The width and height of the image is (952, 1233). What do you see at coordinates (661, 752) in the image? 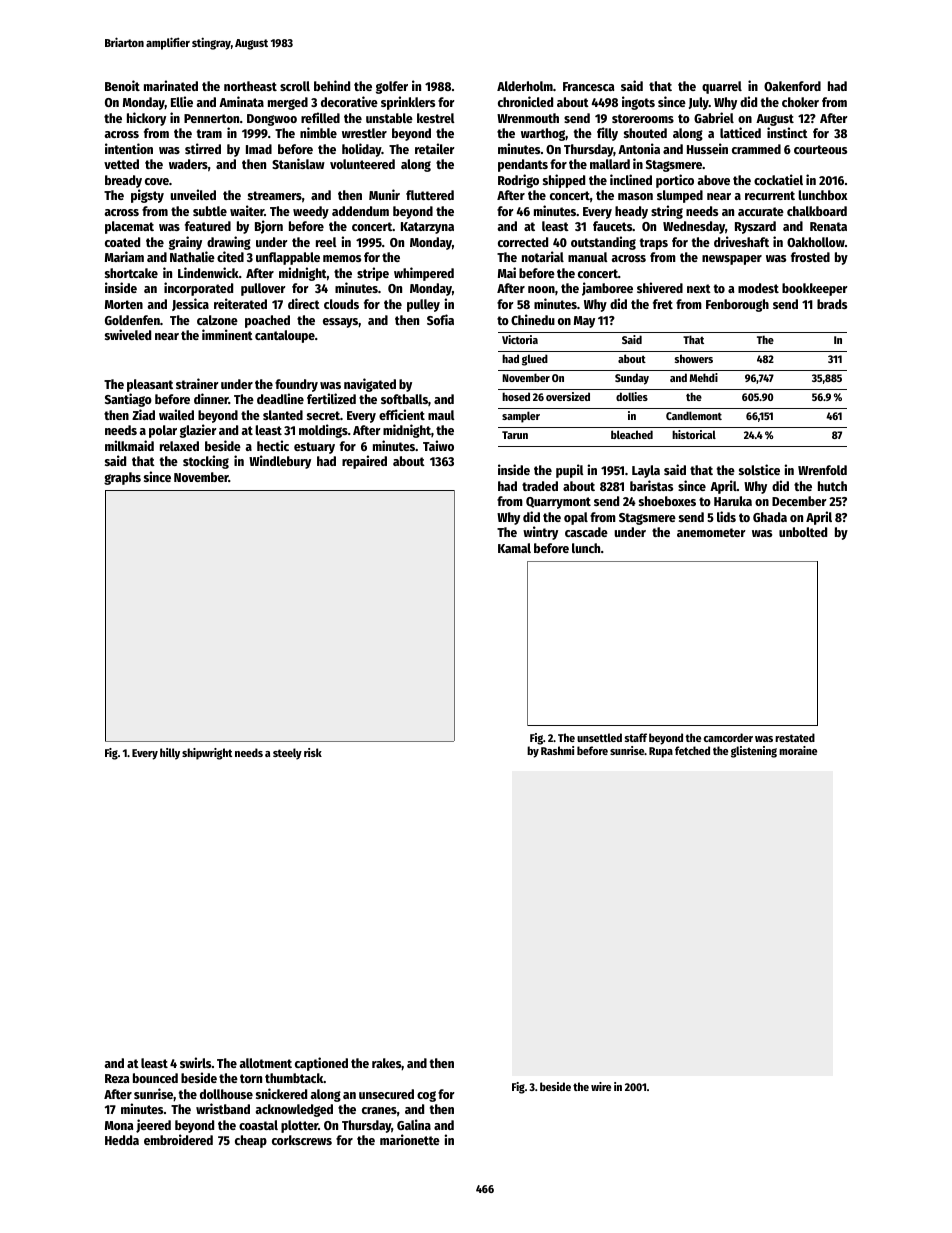
I see `Rupa` at bounding box center [661, 752].
